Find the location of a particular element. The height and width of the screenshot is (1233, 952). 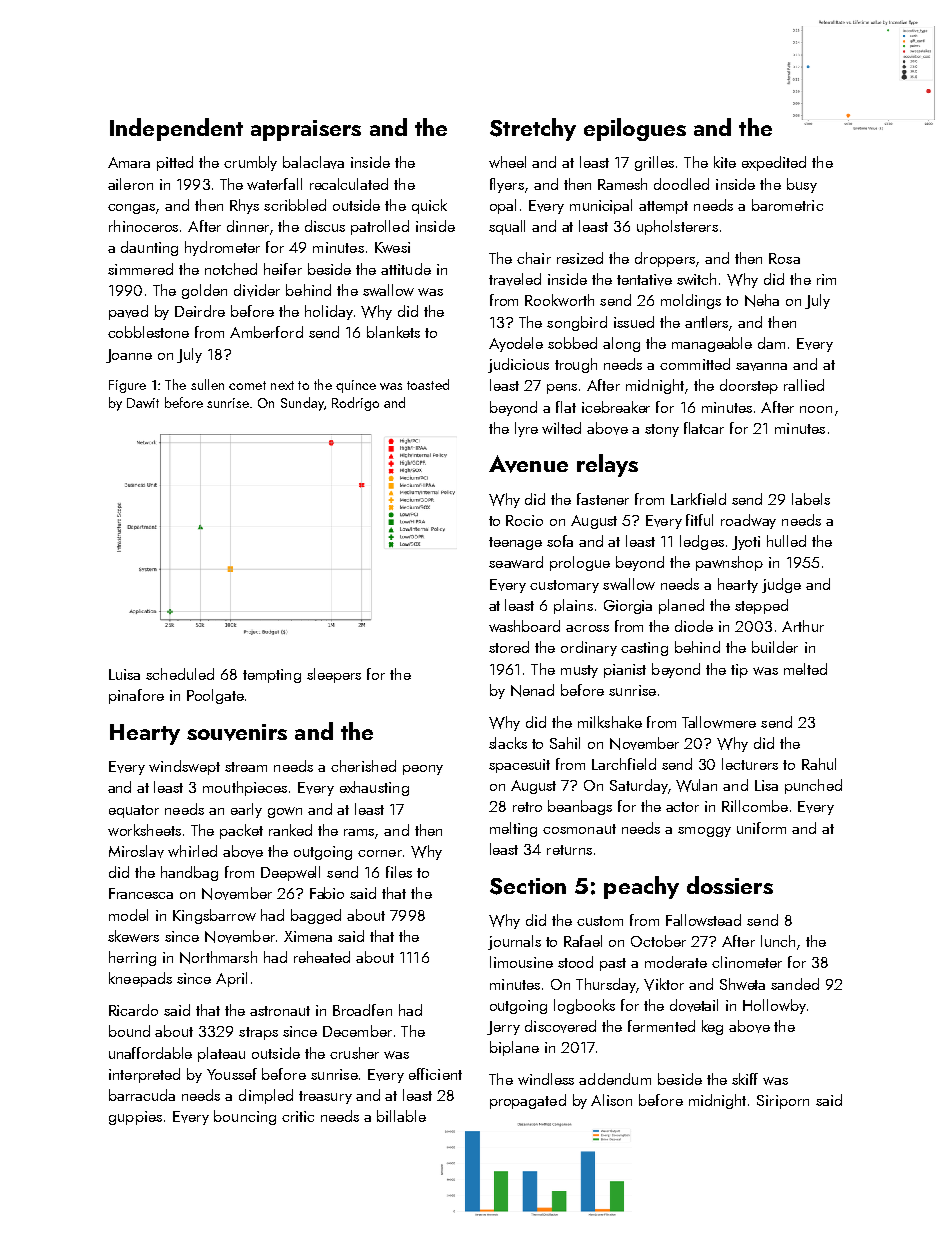

uniform is located at coordinates (761, 828).
